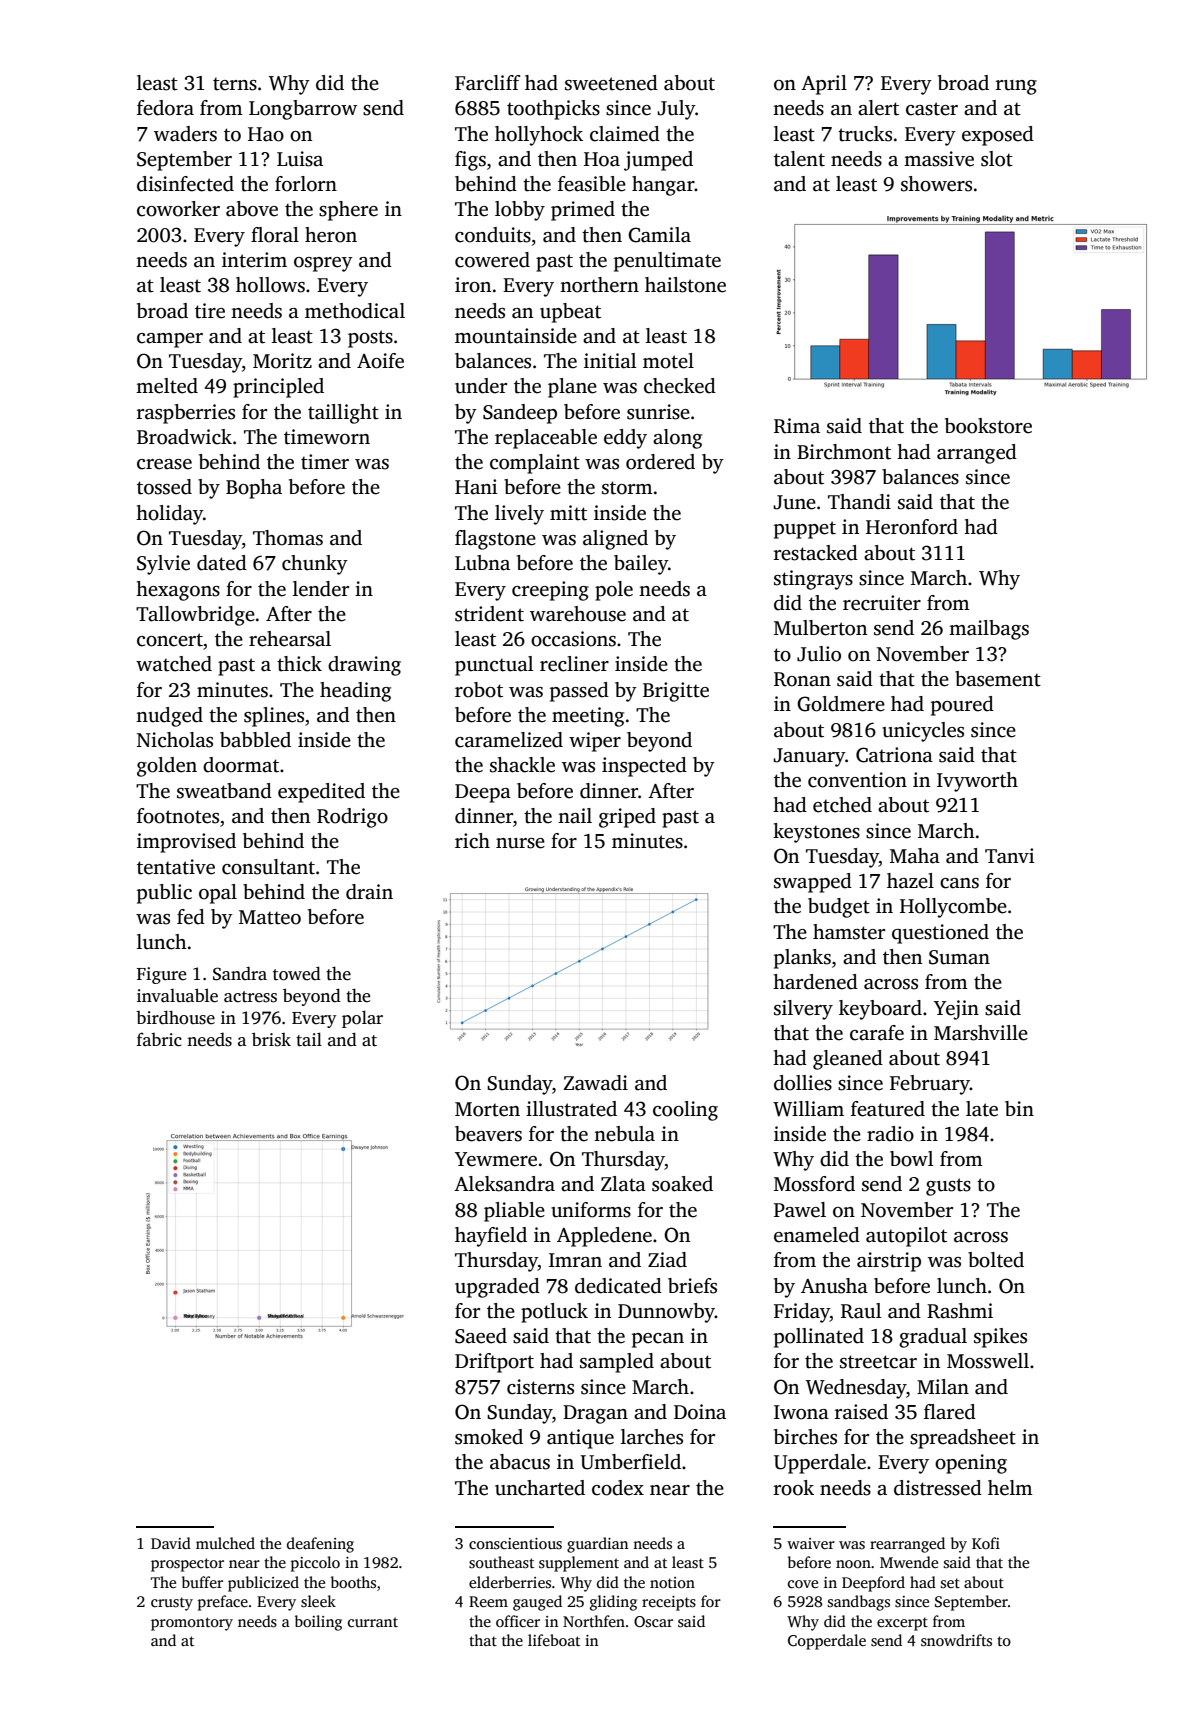  What do you see at coordinates (597, 1545) in the document?
I see `guardian` at bounding box center [597, 1545].
